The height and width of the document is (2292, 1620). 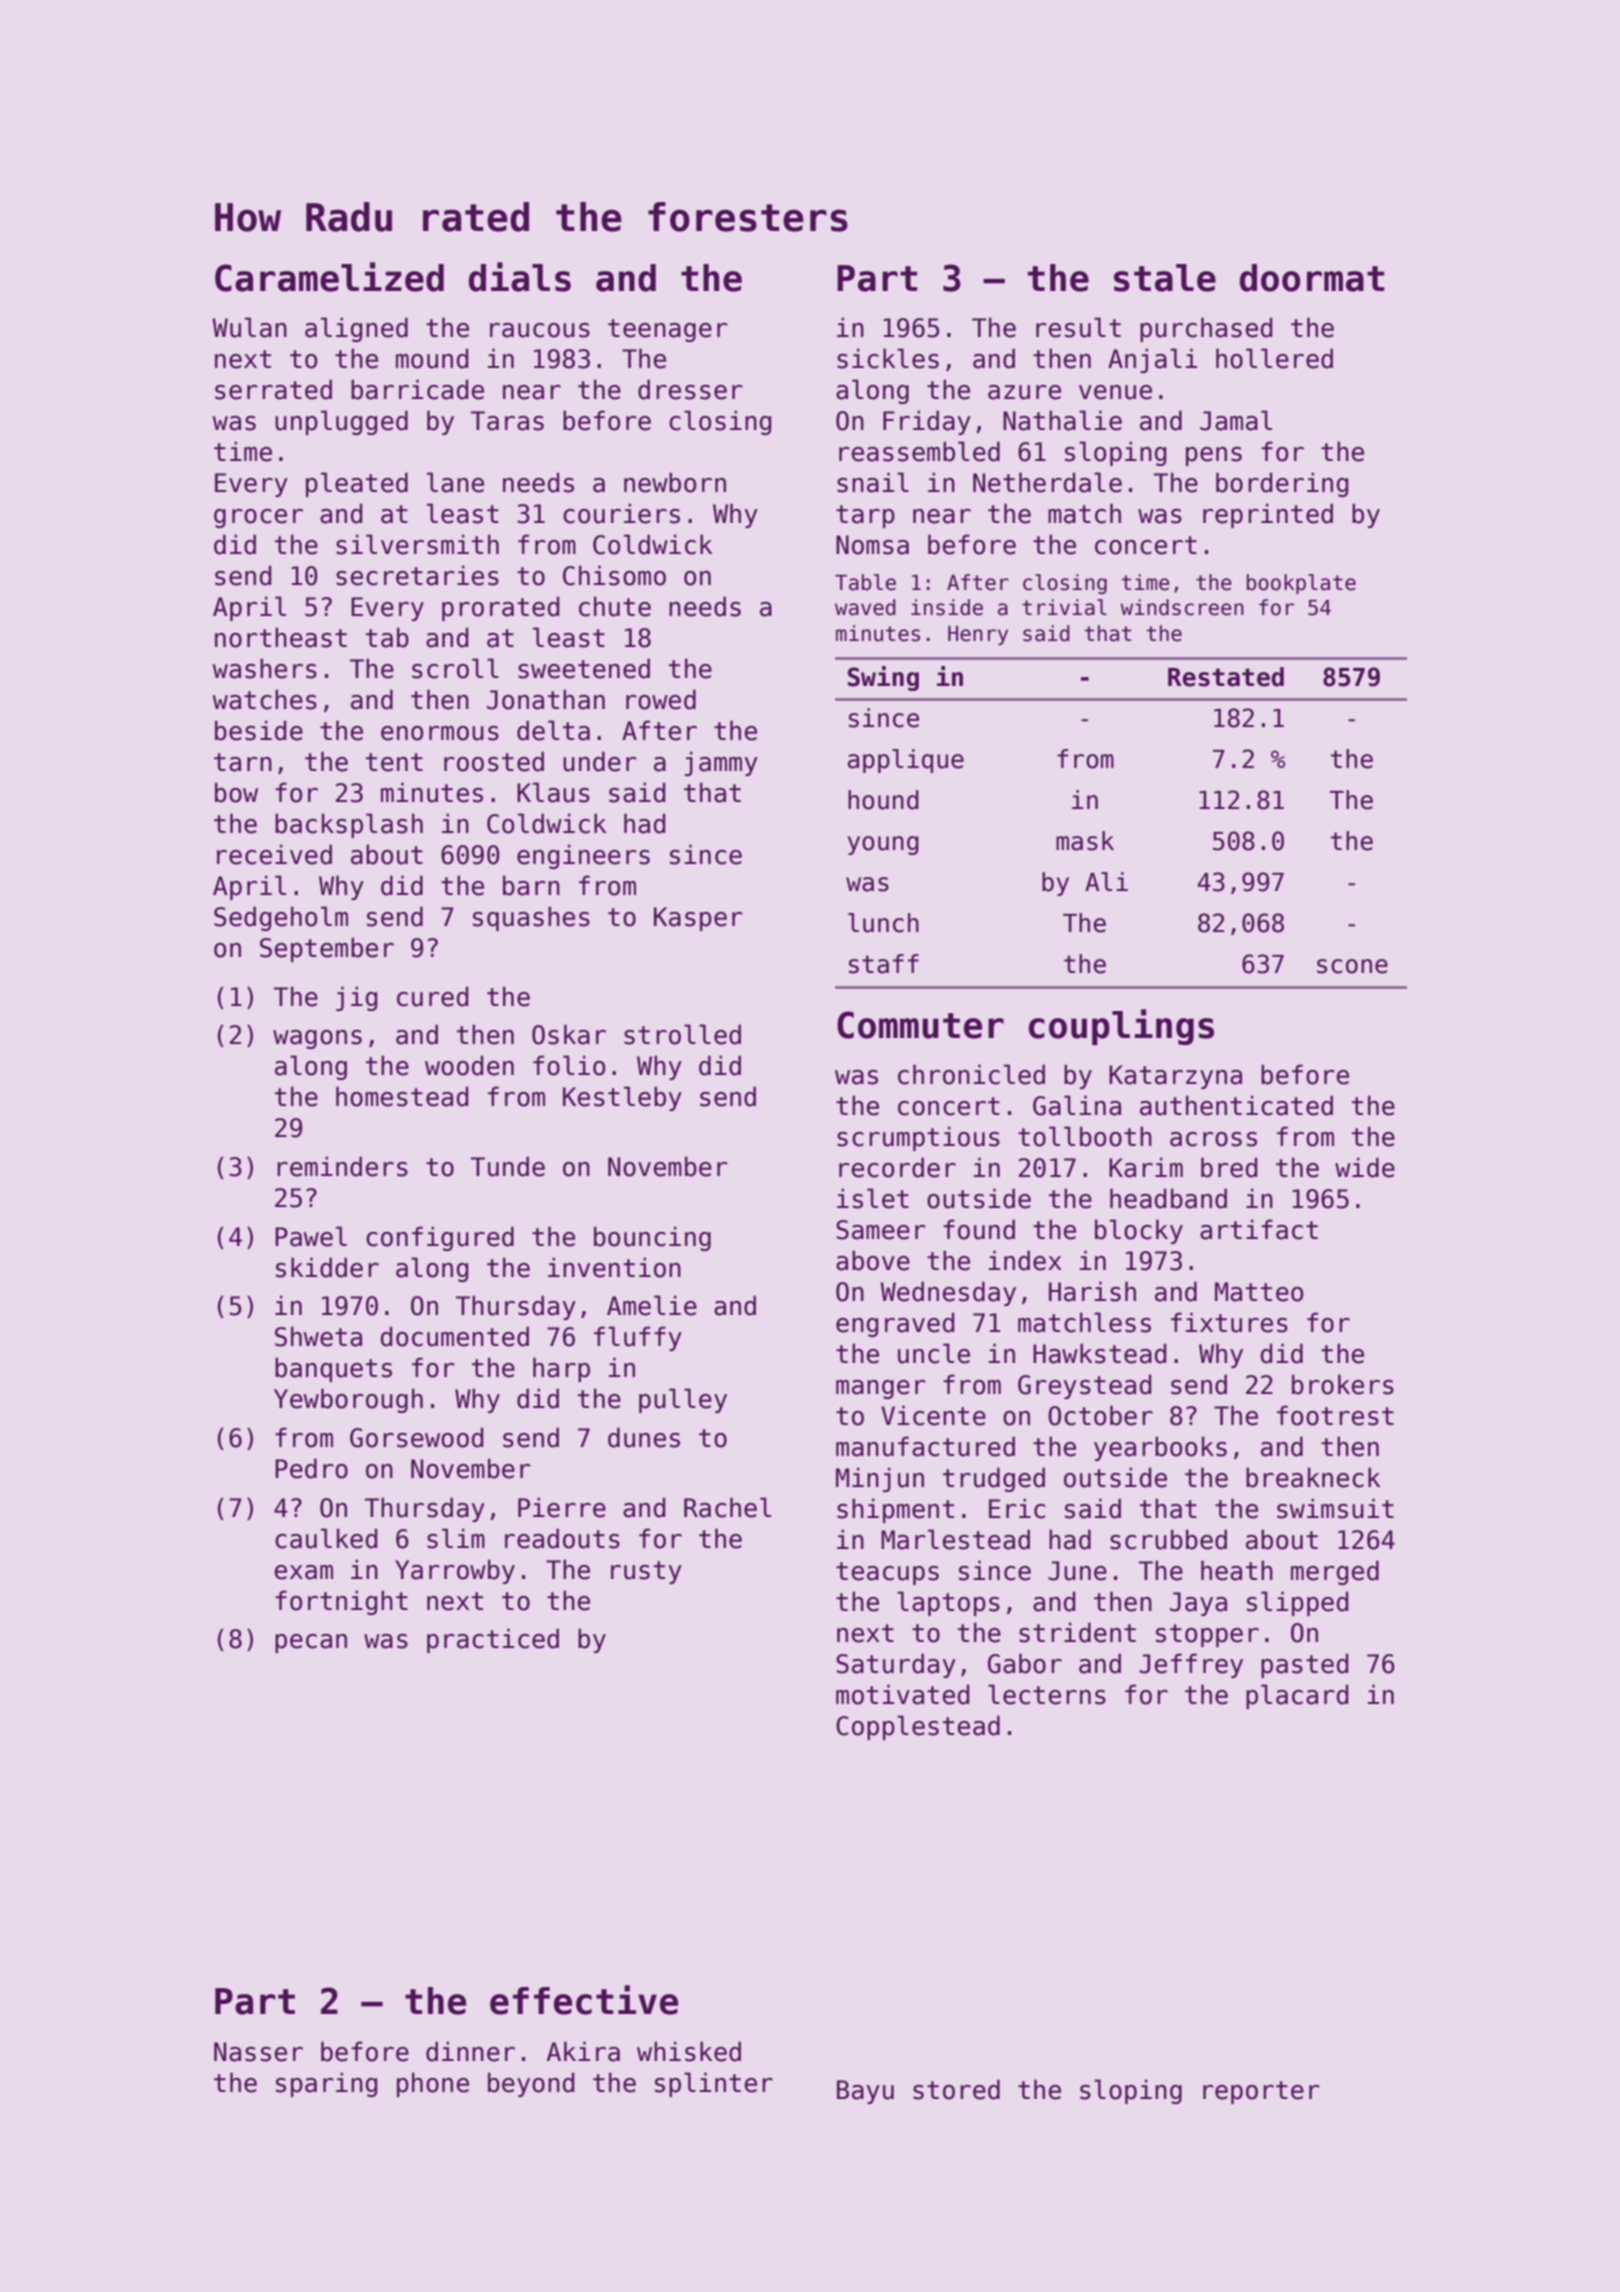 What do you see at coordinates (661, 699) in the document?
I see `rowed` at bounding box center [661, 699].
